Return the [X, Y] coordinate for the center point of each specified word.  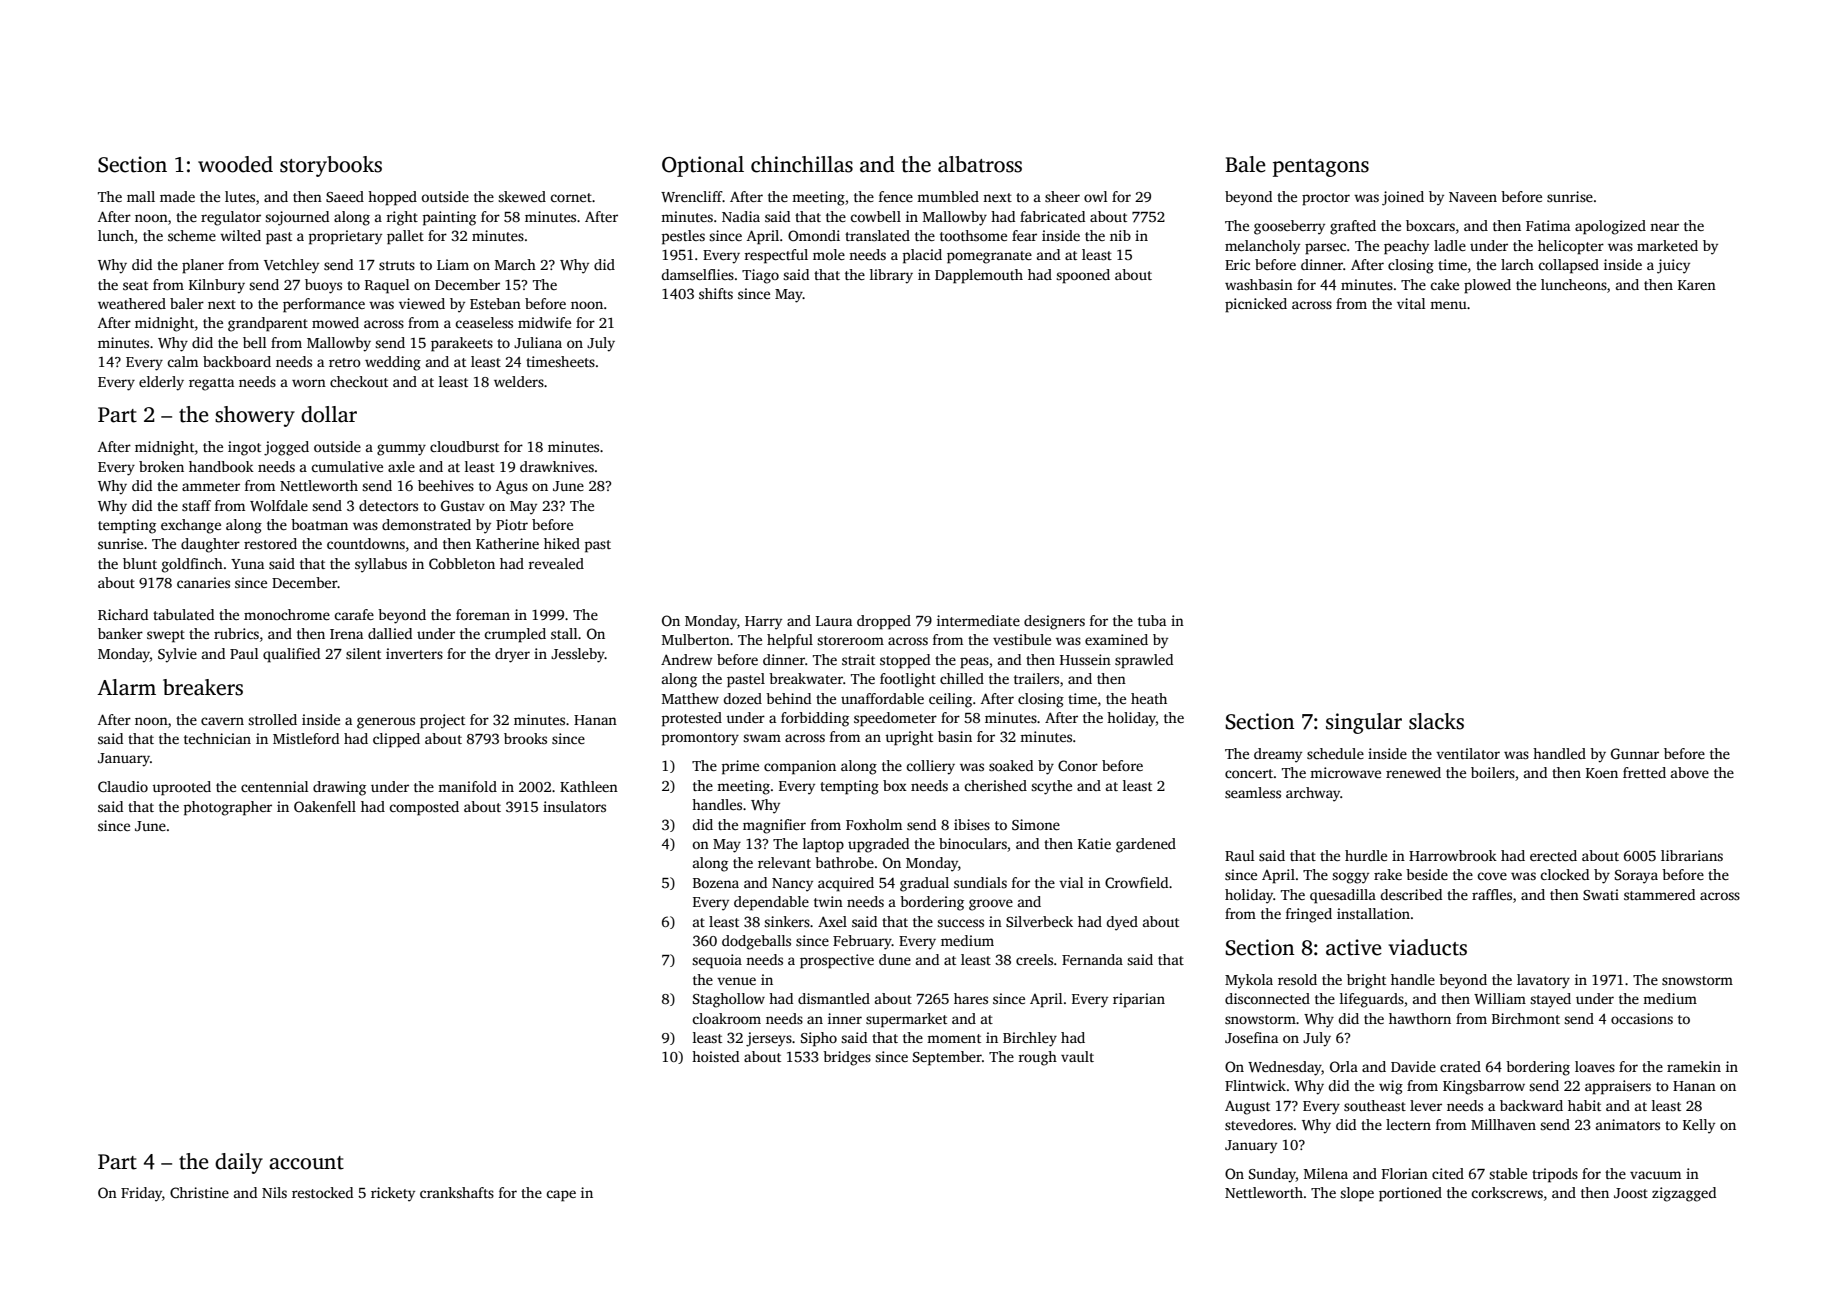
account [306, 1163]
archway [1313, 794]
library [891, 276]
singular [1364, 723]
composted [424, 808]
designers [1054, 622]
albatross [980, 164]
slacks [1436, 721]
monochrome [287, 614]
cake [1444, 284]
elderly [161, 383]
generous [386, 723]
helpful [790, 641]
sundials [980, 882]
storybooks [331, 166]
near [1664, 227]
